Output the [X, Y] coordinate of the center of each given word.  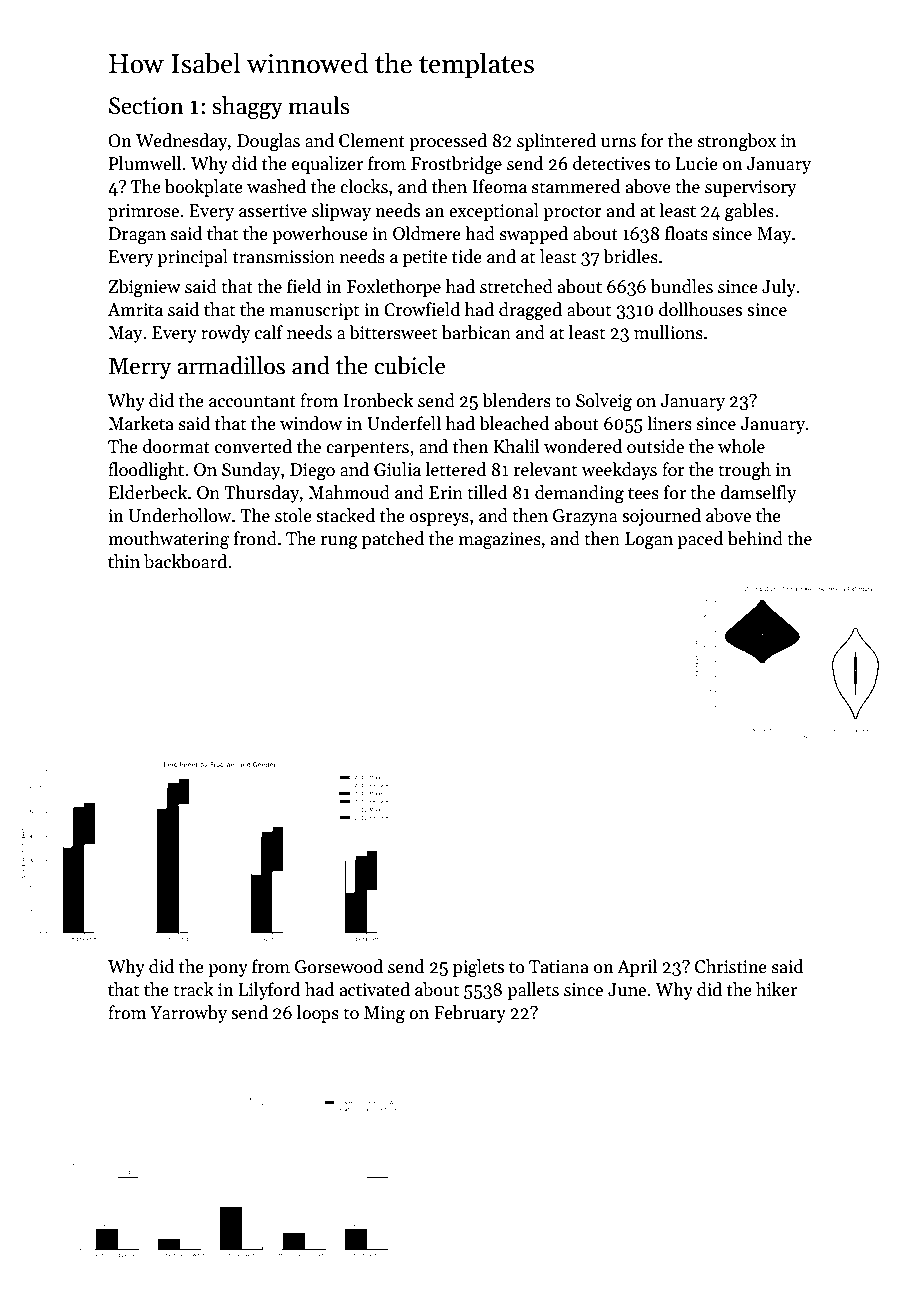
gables [749, 212]
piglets [478, 968]
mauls [319, 105]
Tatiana [559, 967]
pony [228, 970]
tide [467, 256]
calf [269, 332]
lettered [456, 469]
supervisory [751, 188]
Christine [731, 966]
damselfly [758, 494]
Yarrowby [188, 1014]
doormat [176, 446]
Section [146, 106]
